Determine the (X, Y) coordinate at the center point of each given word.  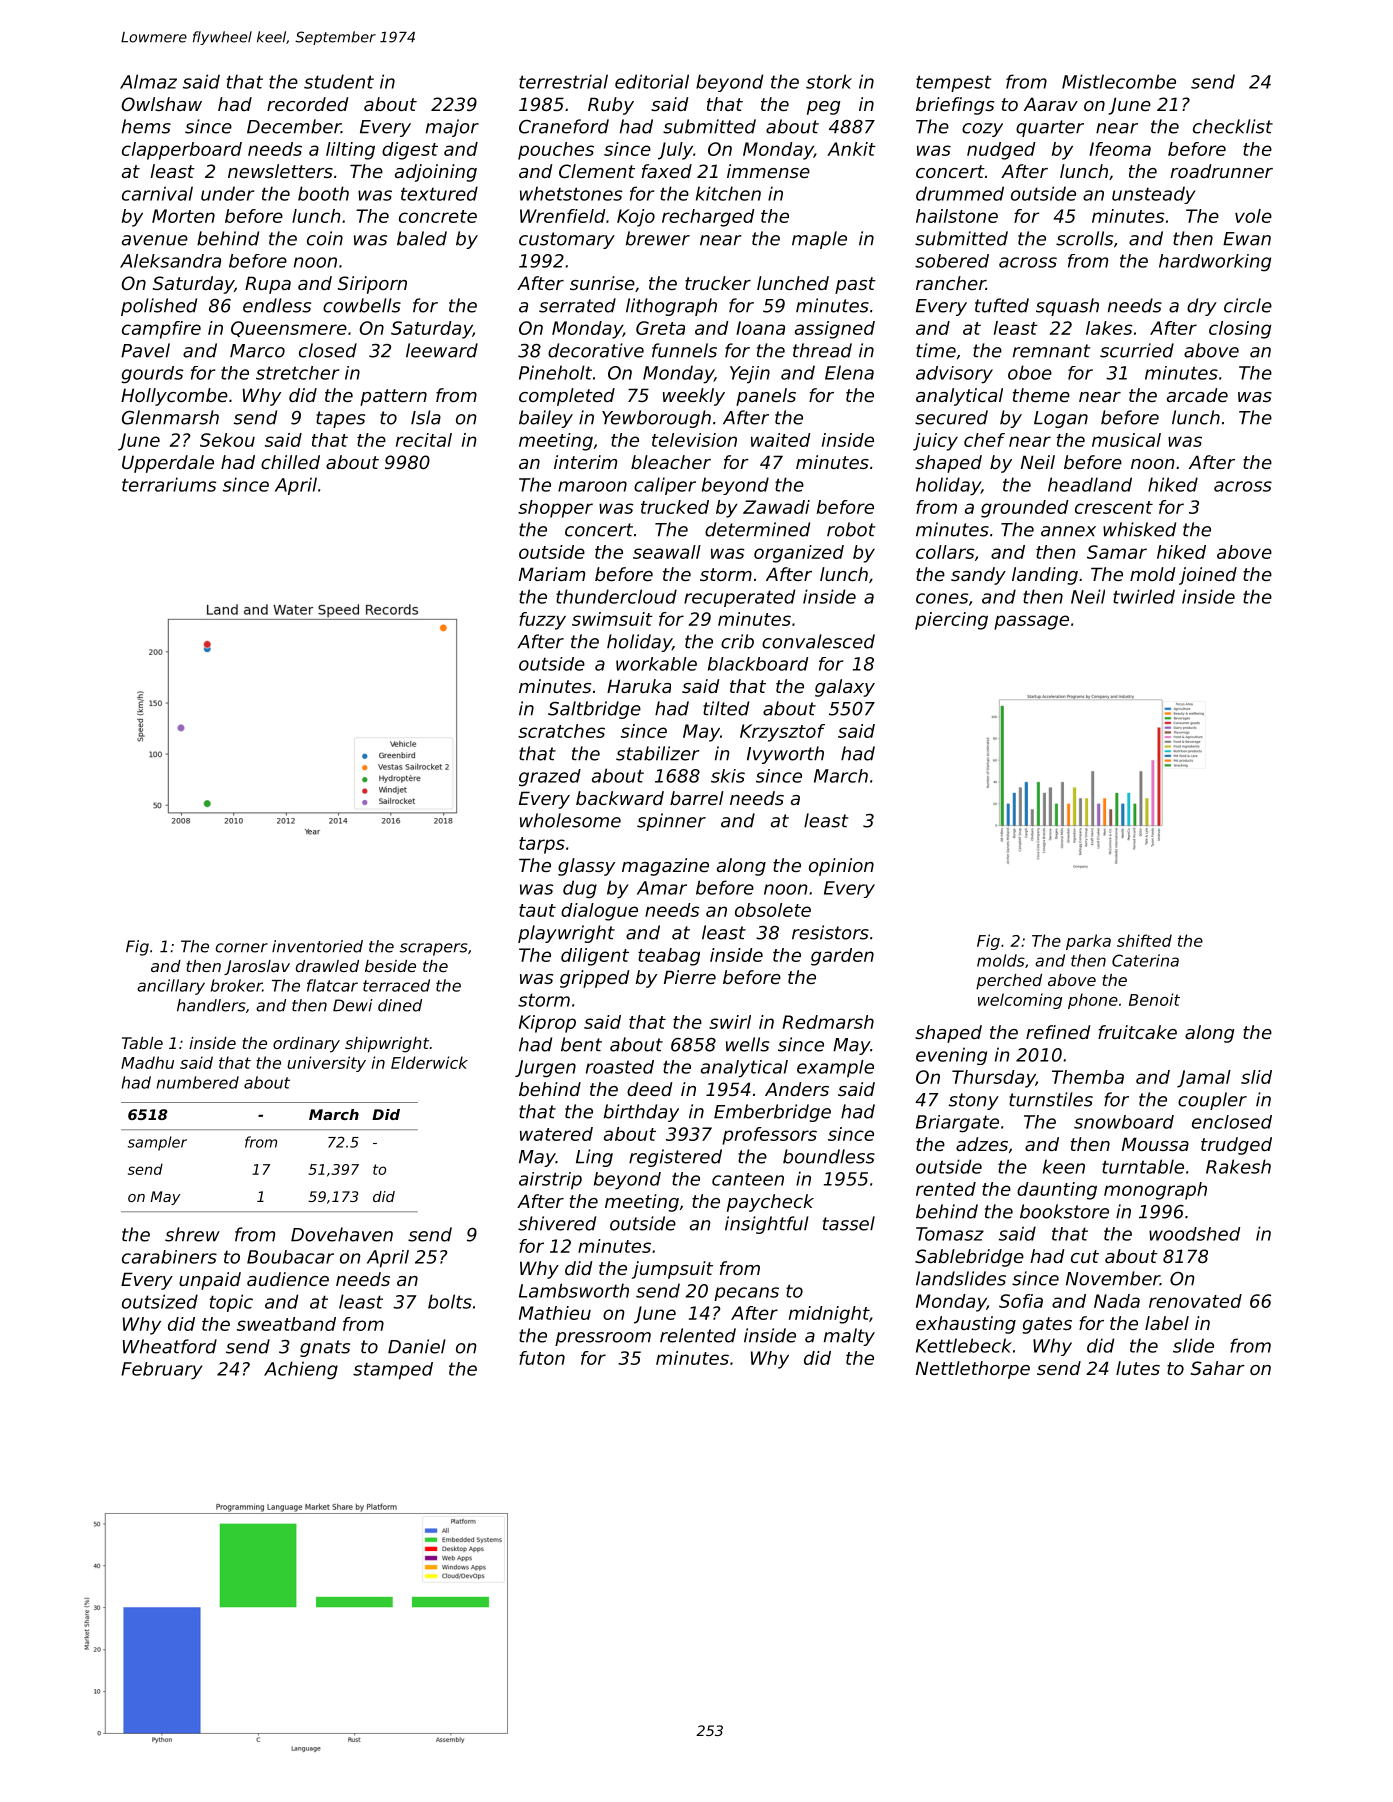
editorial (652, 81)
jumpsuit (672, 1270)
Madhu (147, 1062)
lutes (1138, 1368)
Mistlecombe (1119, 81)
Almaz (148, 81)
